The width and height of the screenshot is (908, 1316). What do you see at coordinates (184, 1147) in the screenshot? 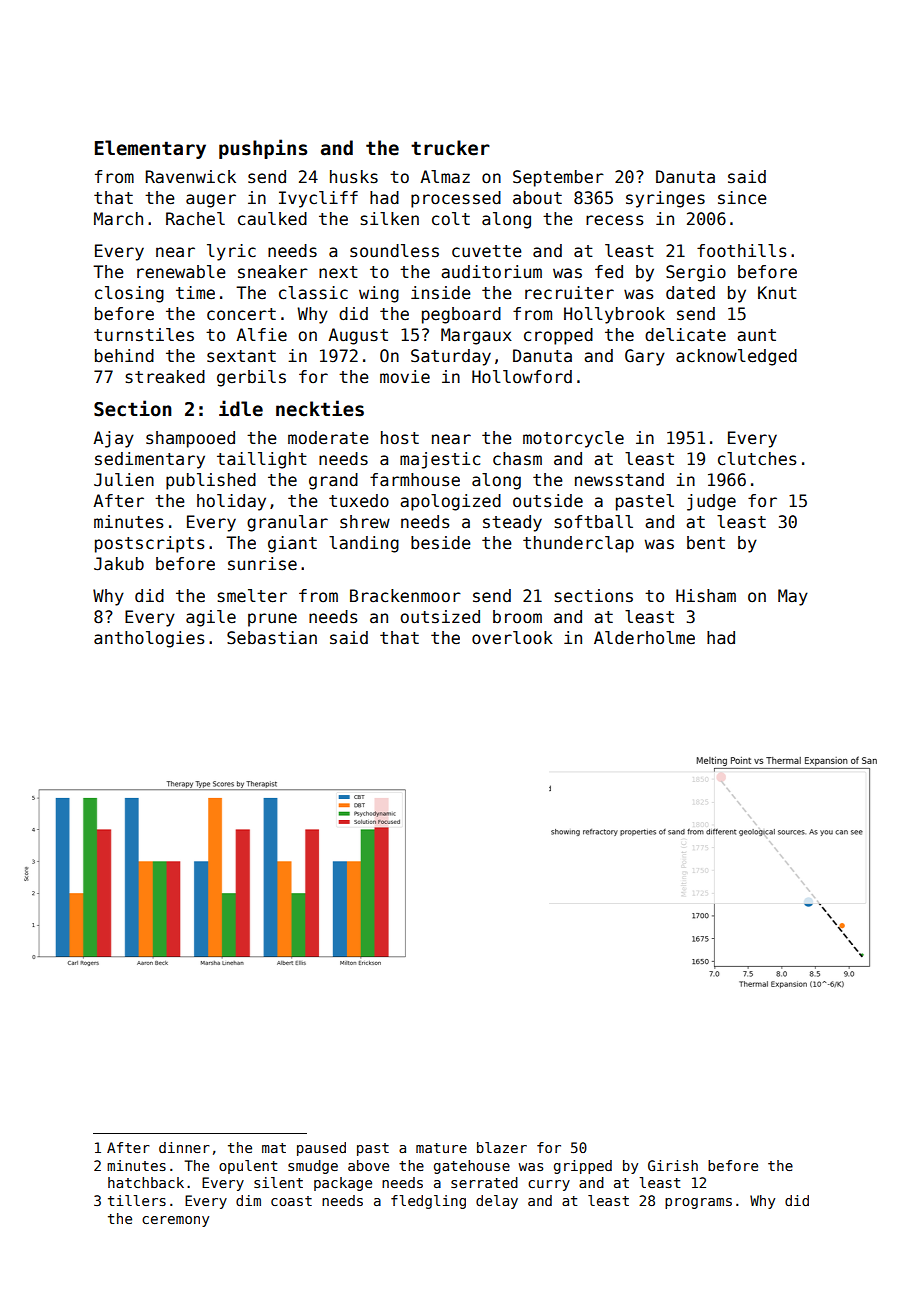
I see `dinner` at bounding box center [184, 1147].
